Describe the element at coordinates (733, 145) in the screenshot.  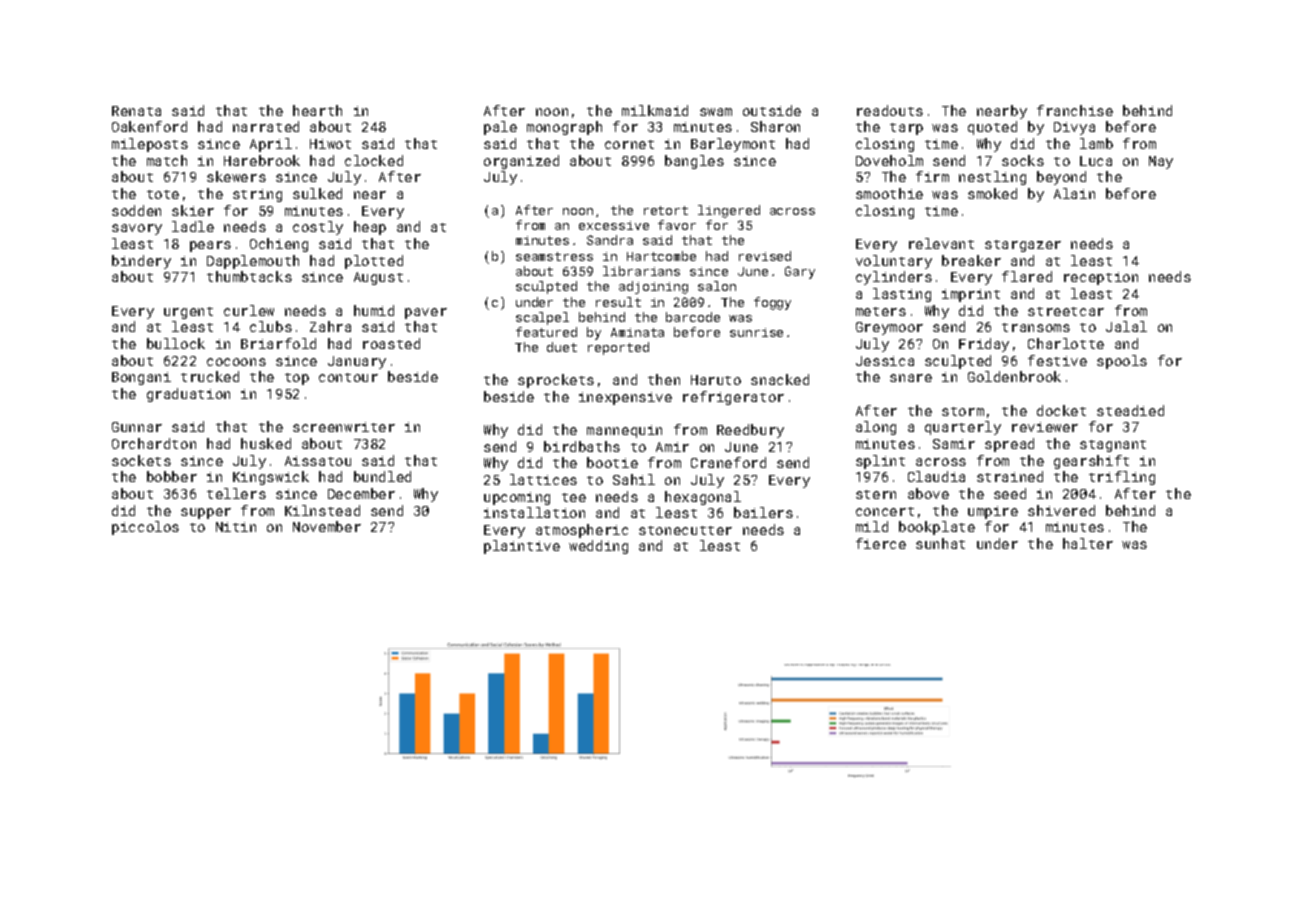
I see `Barleymont` at that location.
